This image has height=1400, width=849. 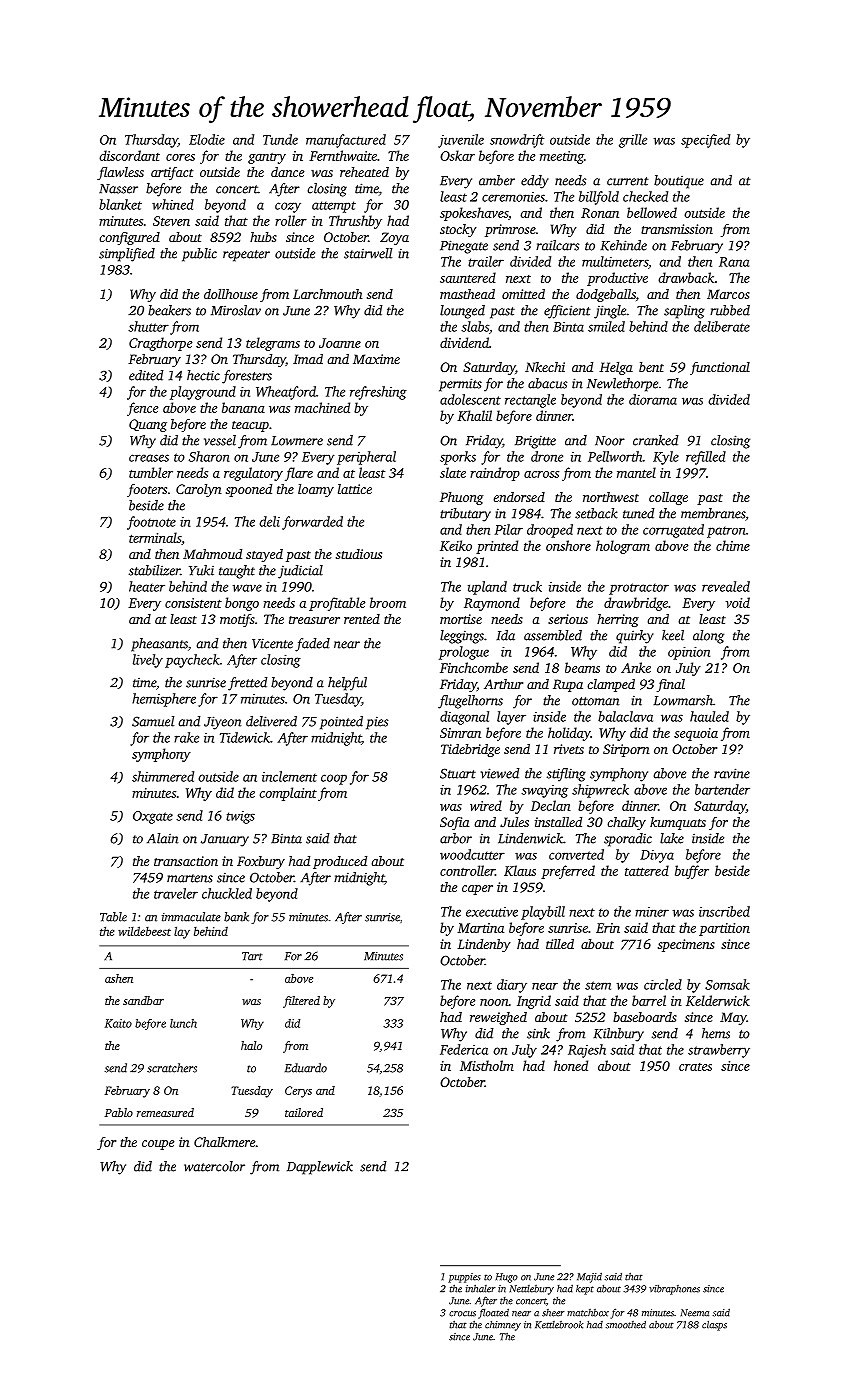 What do you see at coordinates (674, 1289) in the image?
I see `vibraphones` at bounding box center [674, 1289].
